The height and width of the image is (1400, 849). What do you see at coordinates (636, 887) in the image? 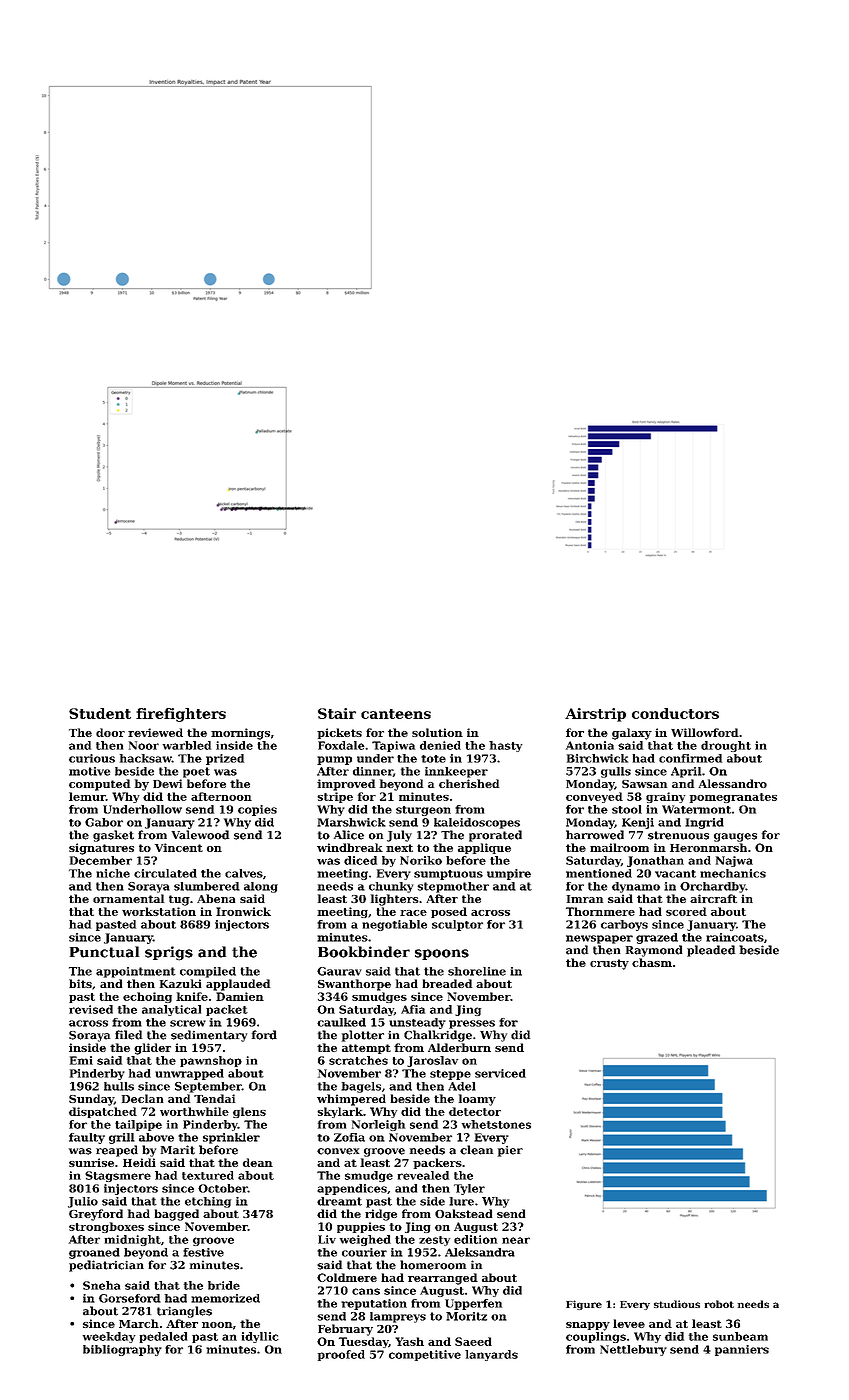
I see `dynamo` at bounding box center [636, 887].
